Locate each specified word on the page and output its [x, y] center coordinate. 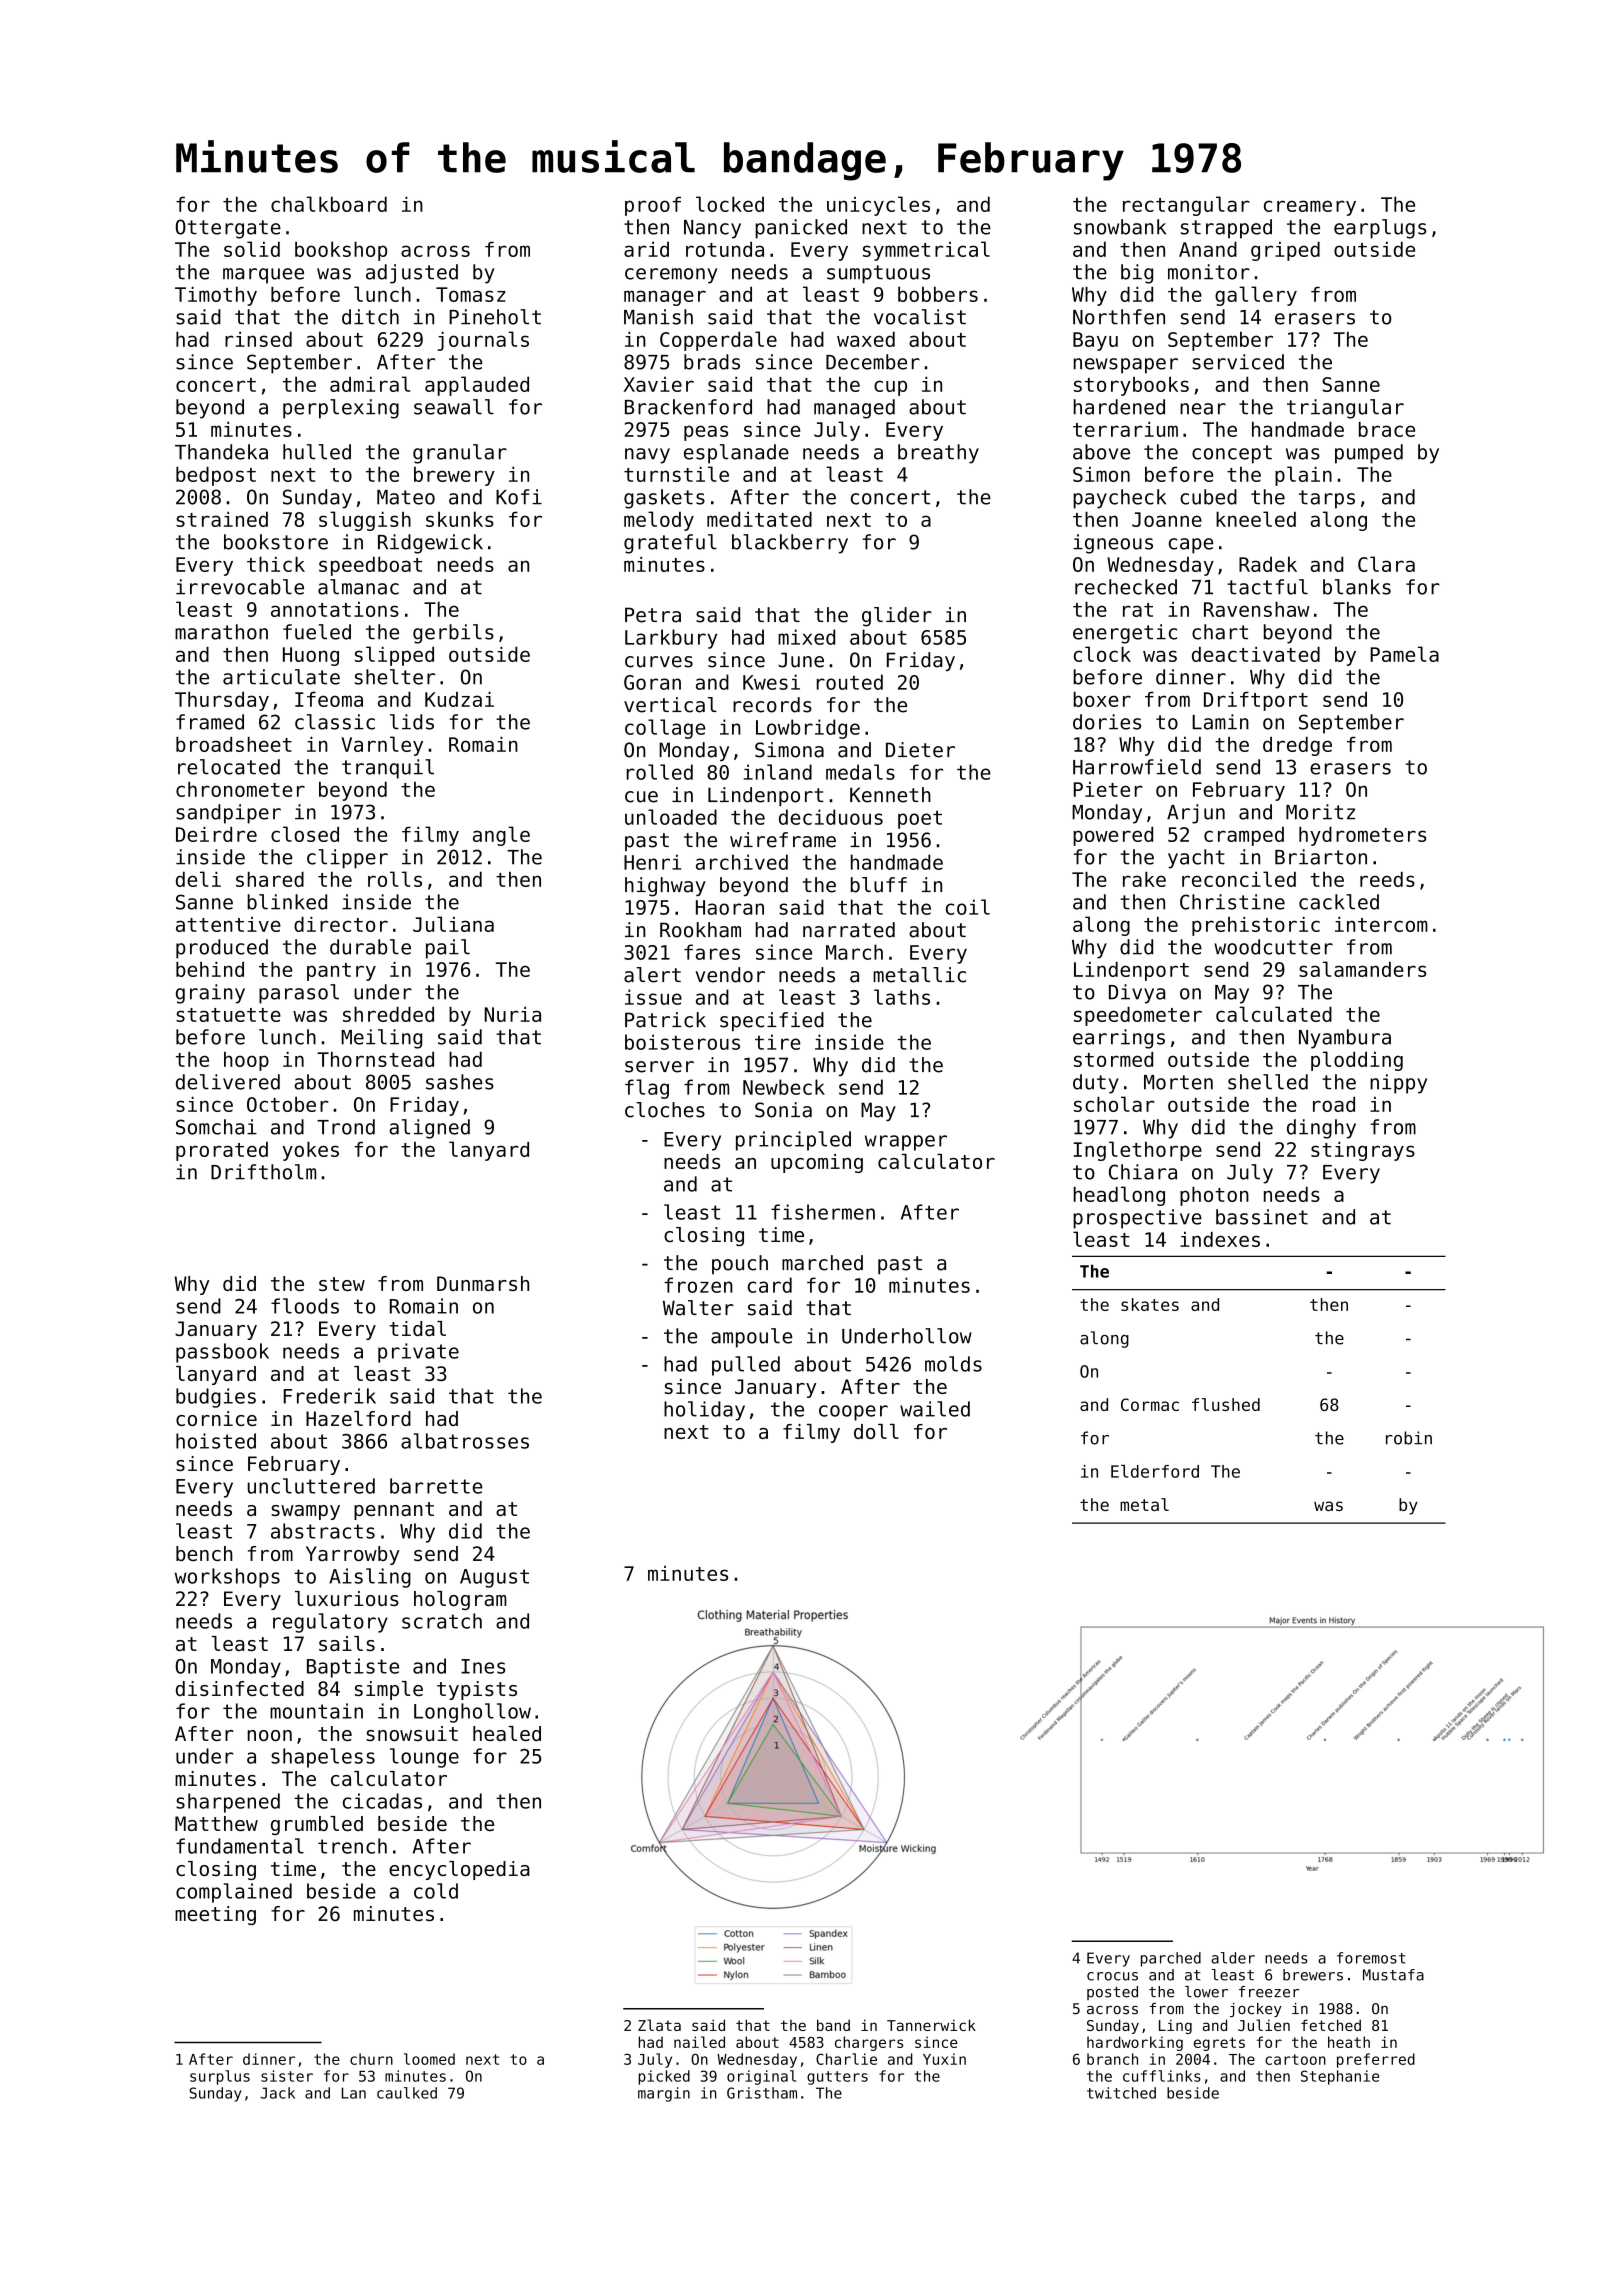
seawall [454, 407]
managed [854, 409]
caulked [407, 2093]
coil [968, 907]
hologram [460, 1600]
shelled [1268, 1082]
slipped [394, 656]
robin [1409, 1438]
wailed [935, 1409]
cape [1191, 546]
